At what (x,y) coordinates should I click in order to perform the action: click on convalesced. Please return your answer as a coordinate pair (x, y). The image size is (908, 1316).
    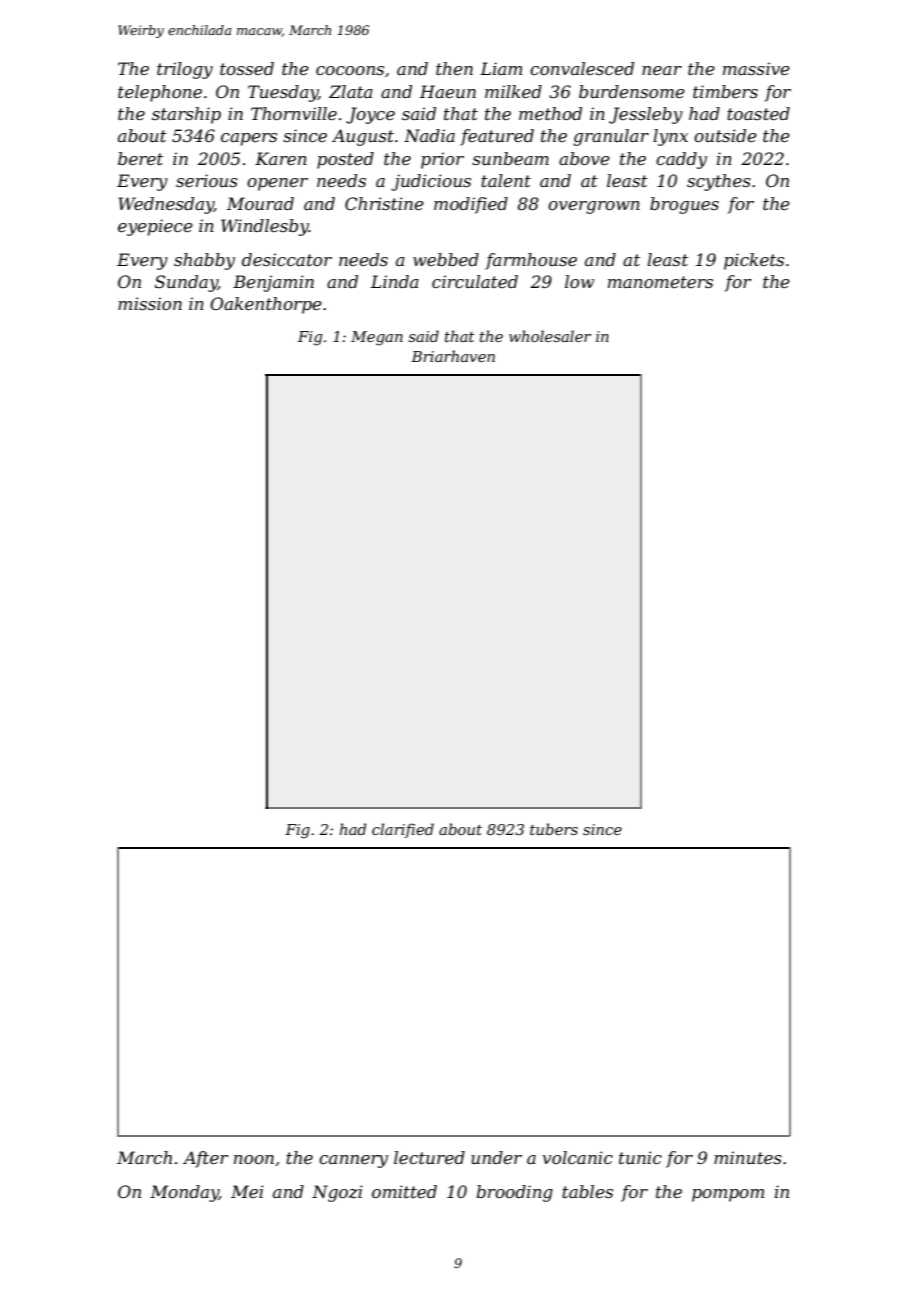
    Looking at the image, I should click on (582, 68).
